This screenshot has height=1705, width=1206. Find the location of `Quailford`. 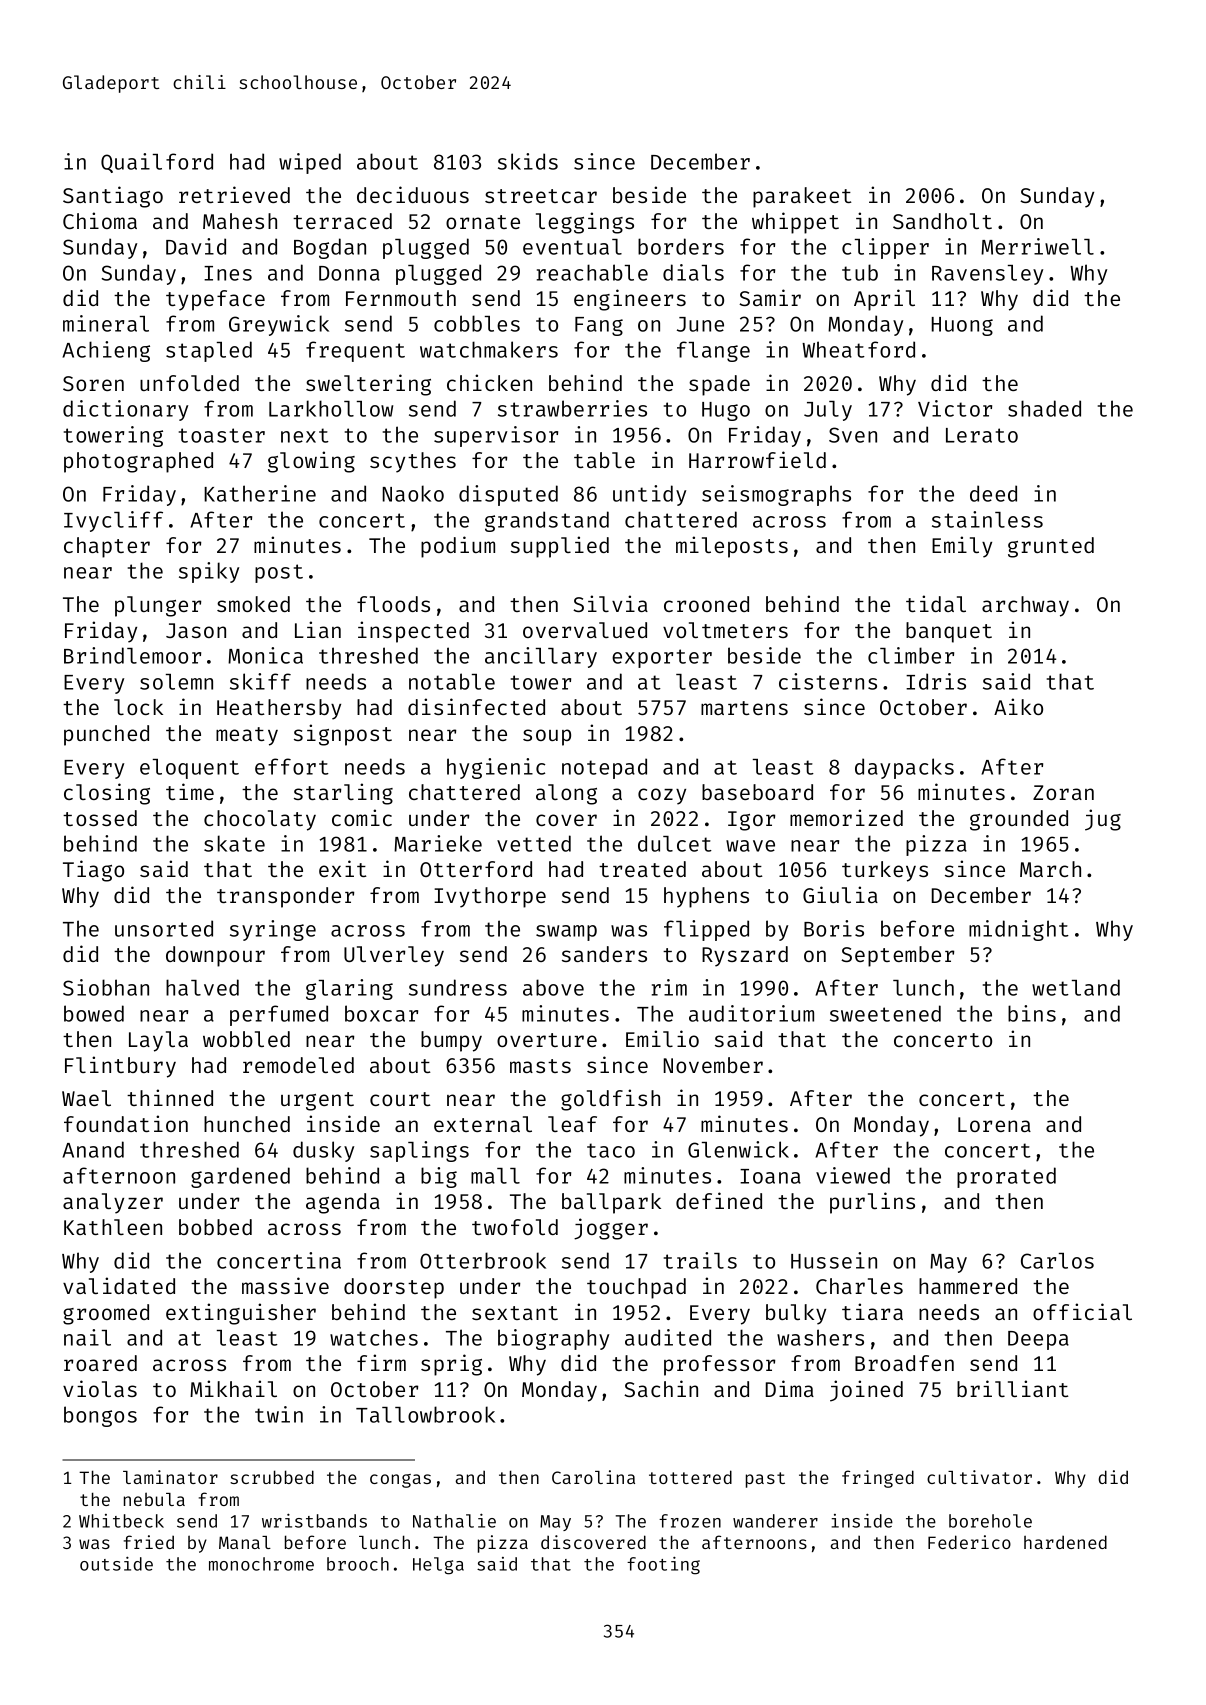

Quailford is located at coordinates (157, 163).
